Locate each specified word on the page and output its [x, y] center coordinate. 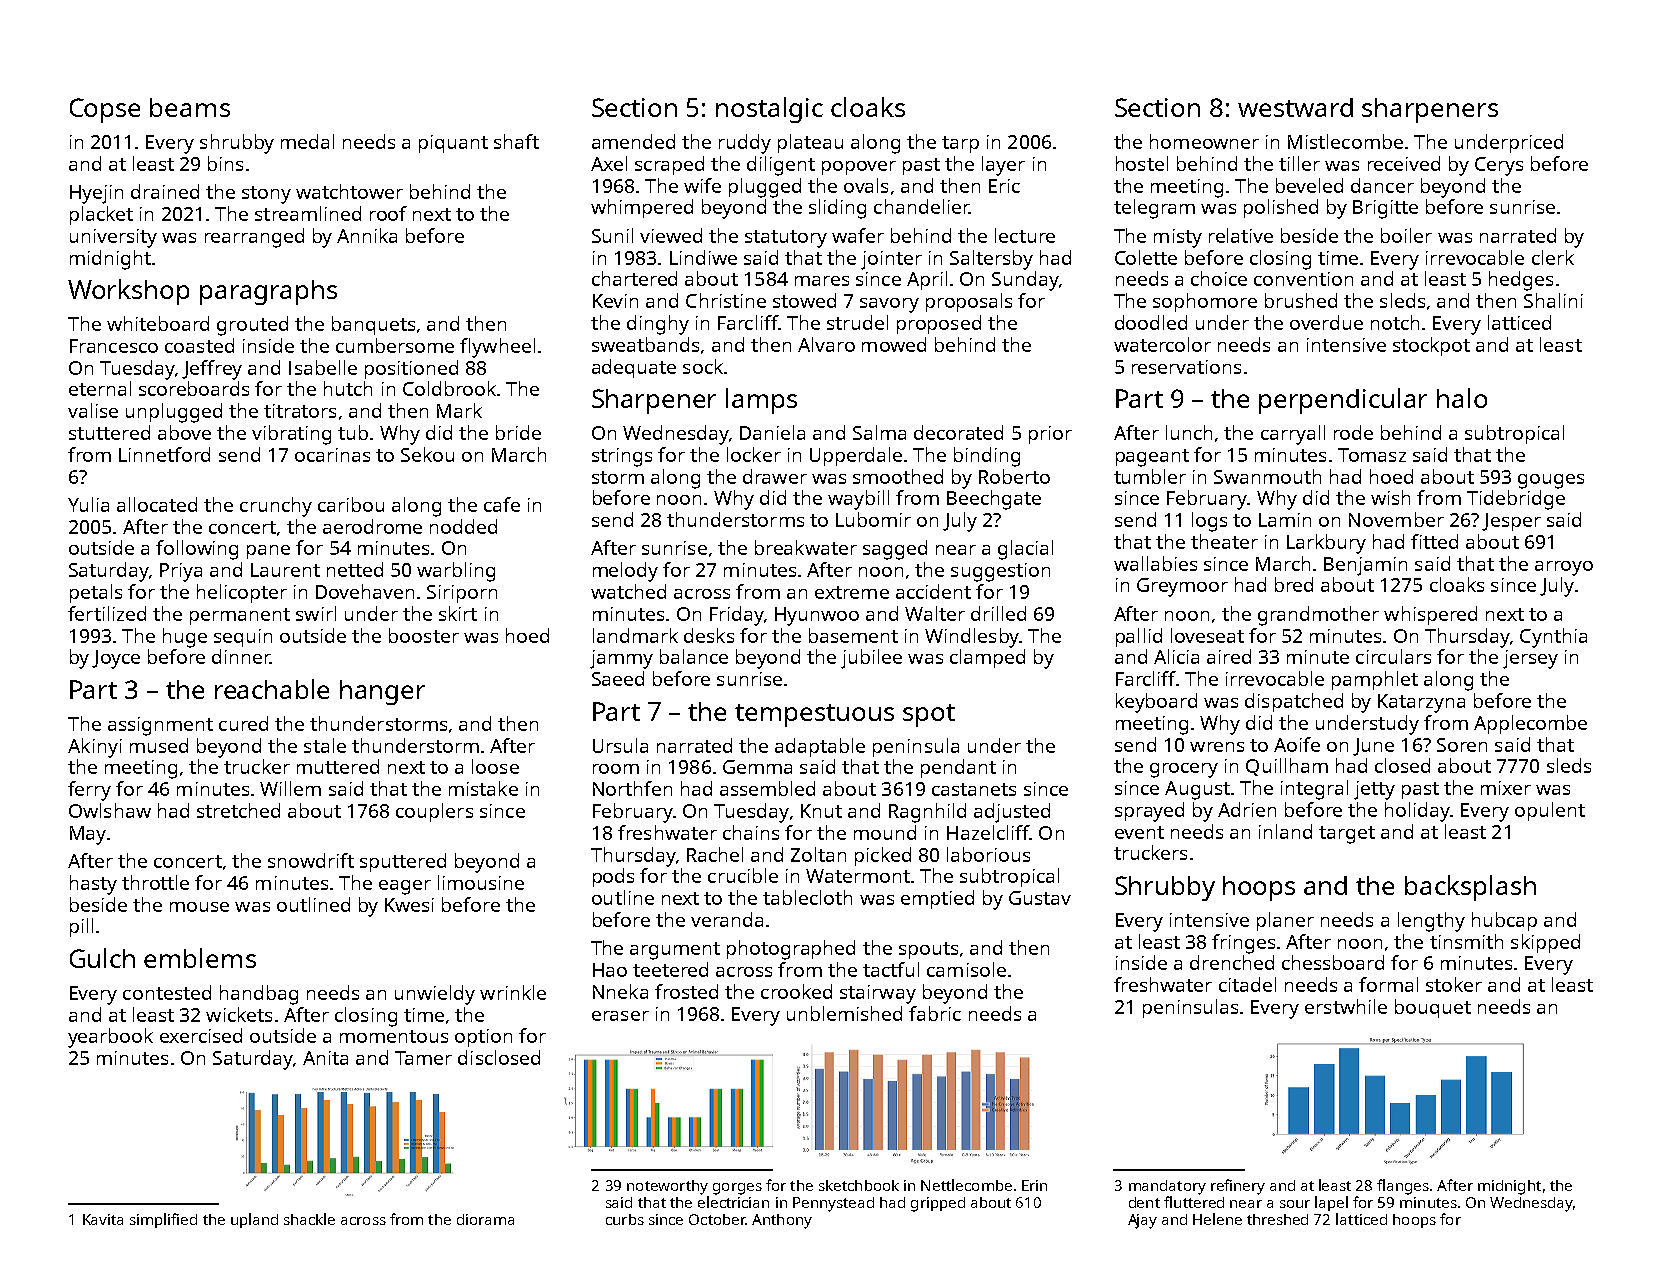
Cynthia [1553, 638]
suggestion [1000, 572]
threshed [1277, 1219]
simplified [163, 1220]
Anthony [782, 1221]
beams [190, 107]
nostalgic [769, 110]
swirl [316, 613]
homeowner [1204, 141]
